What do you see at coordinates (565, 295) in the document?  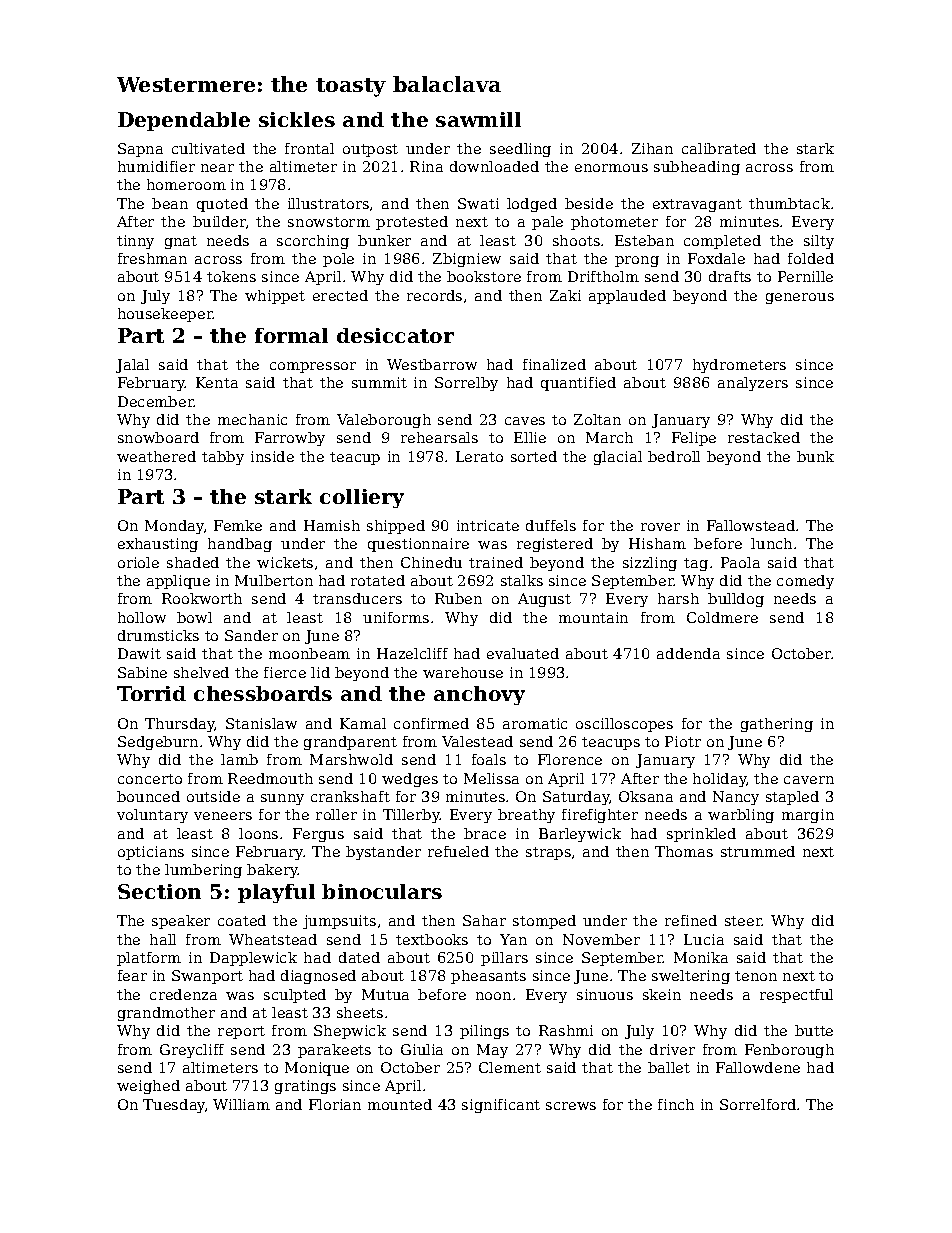 I see `Zaki` at bounding box center [565, 295].
